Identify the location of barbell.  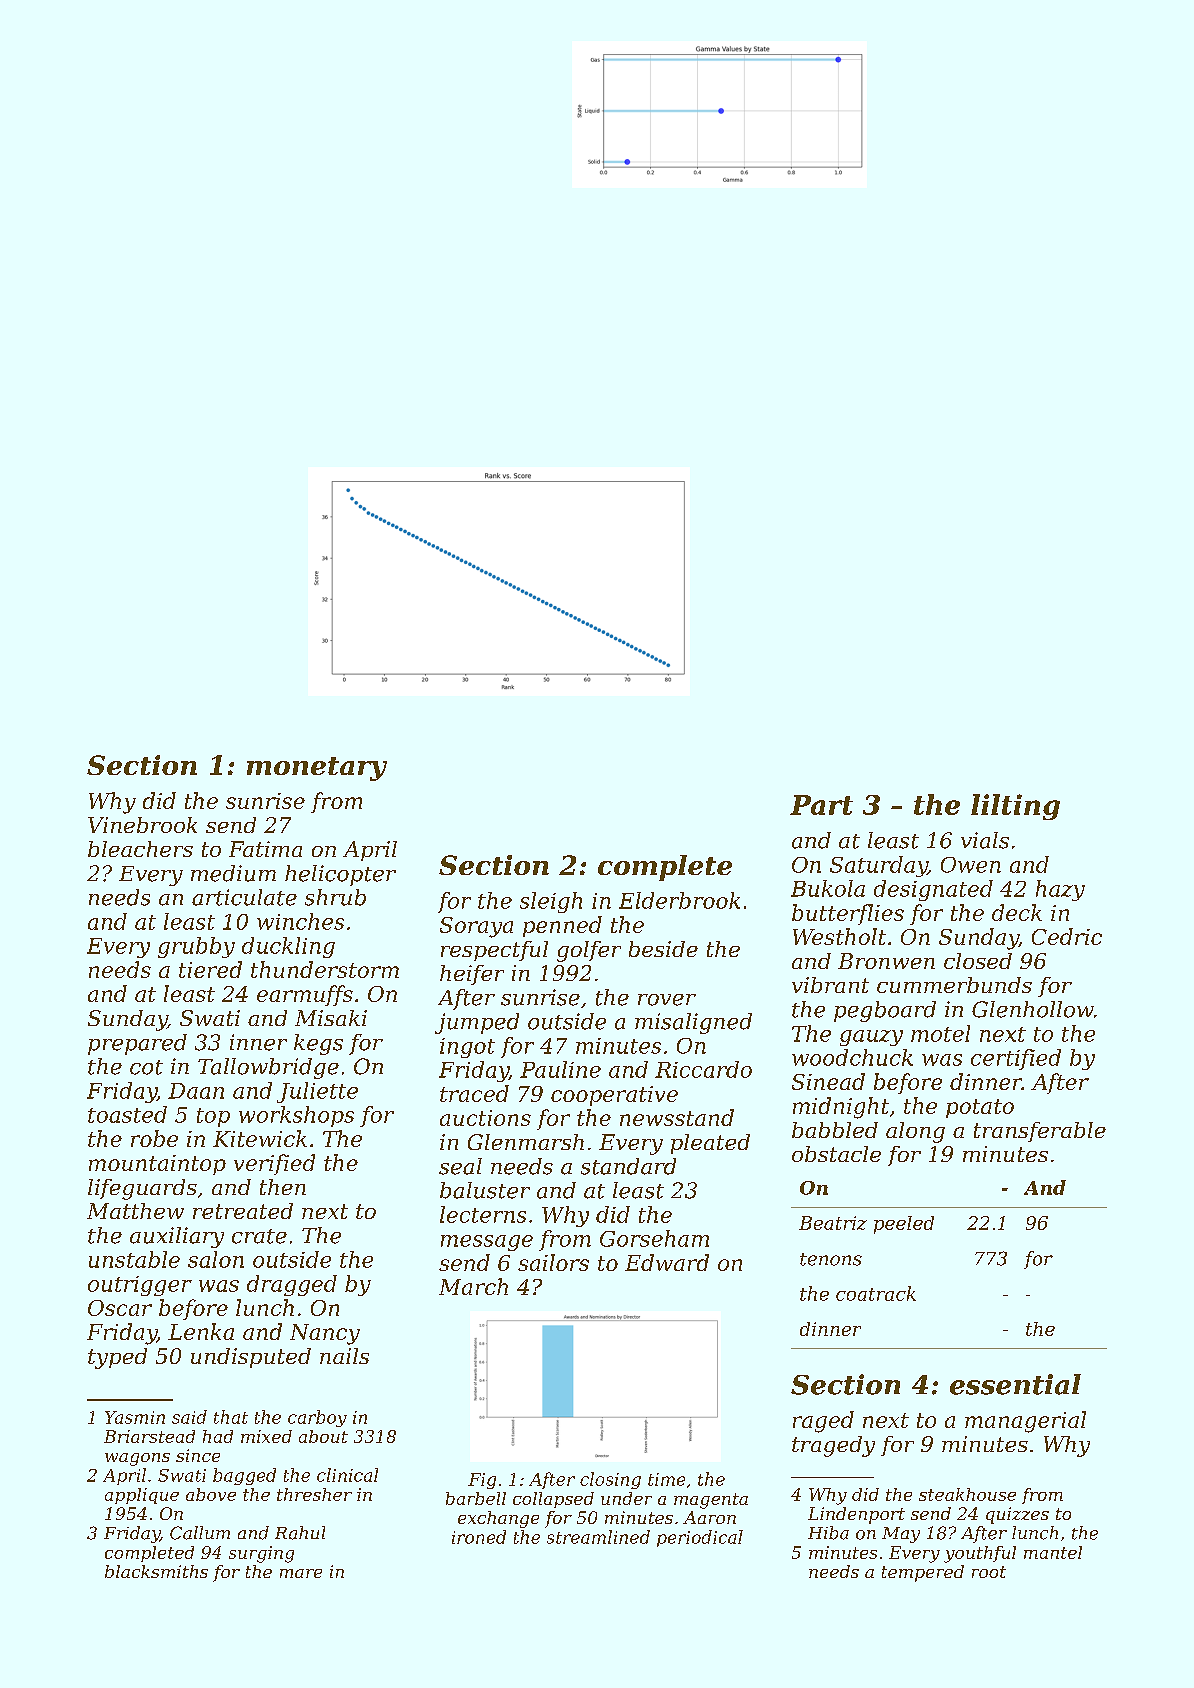
(476, 1498).
